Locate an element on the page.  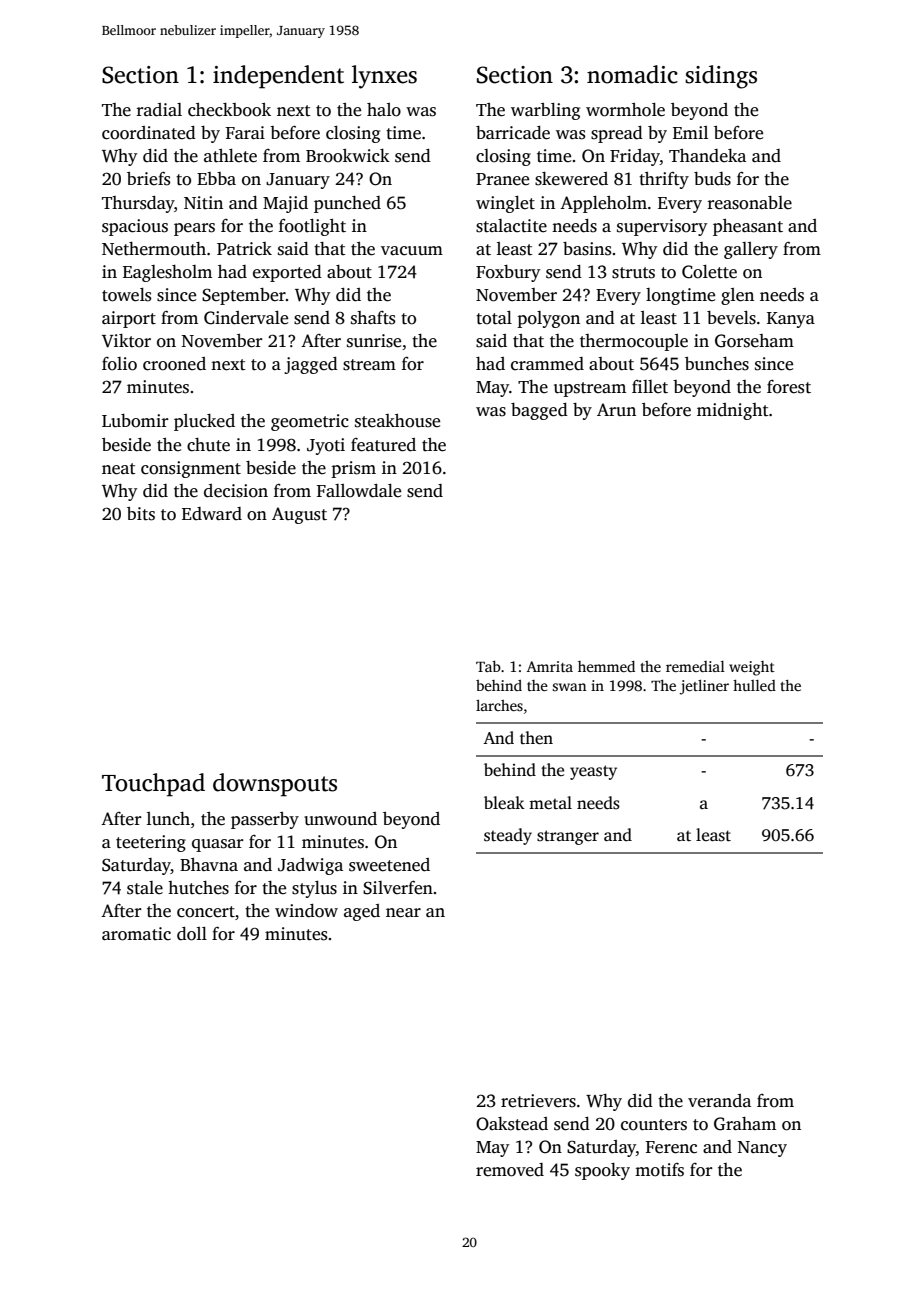
doll is located at coordinates (192, 934).
